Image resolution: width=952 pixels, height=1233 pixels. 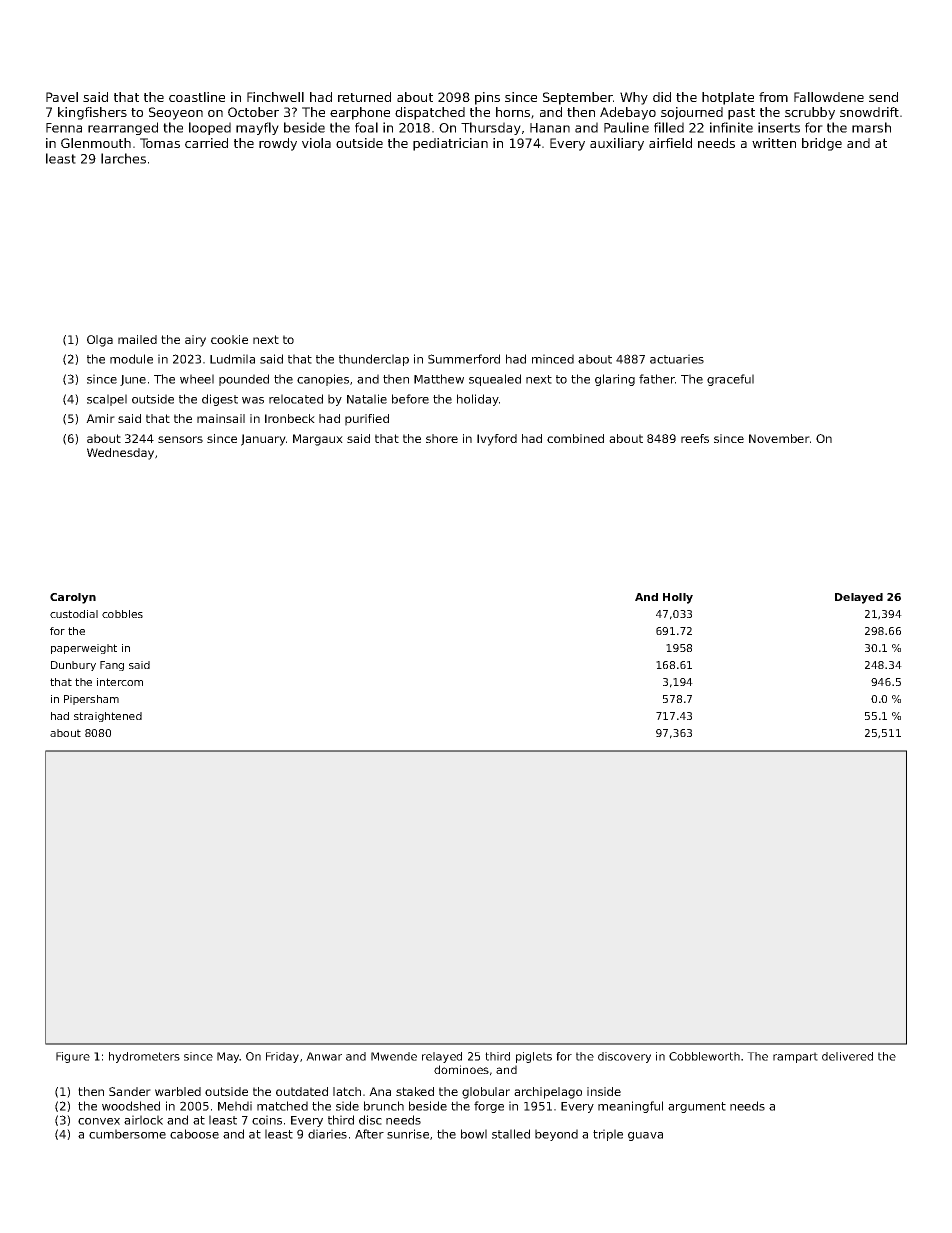 What do you see at coordinates (847, 1056) in the page?
I see `delivered` at bounding box center [847, 1056].
